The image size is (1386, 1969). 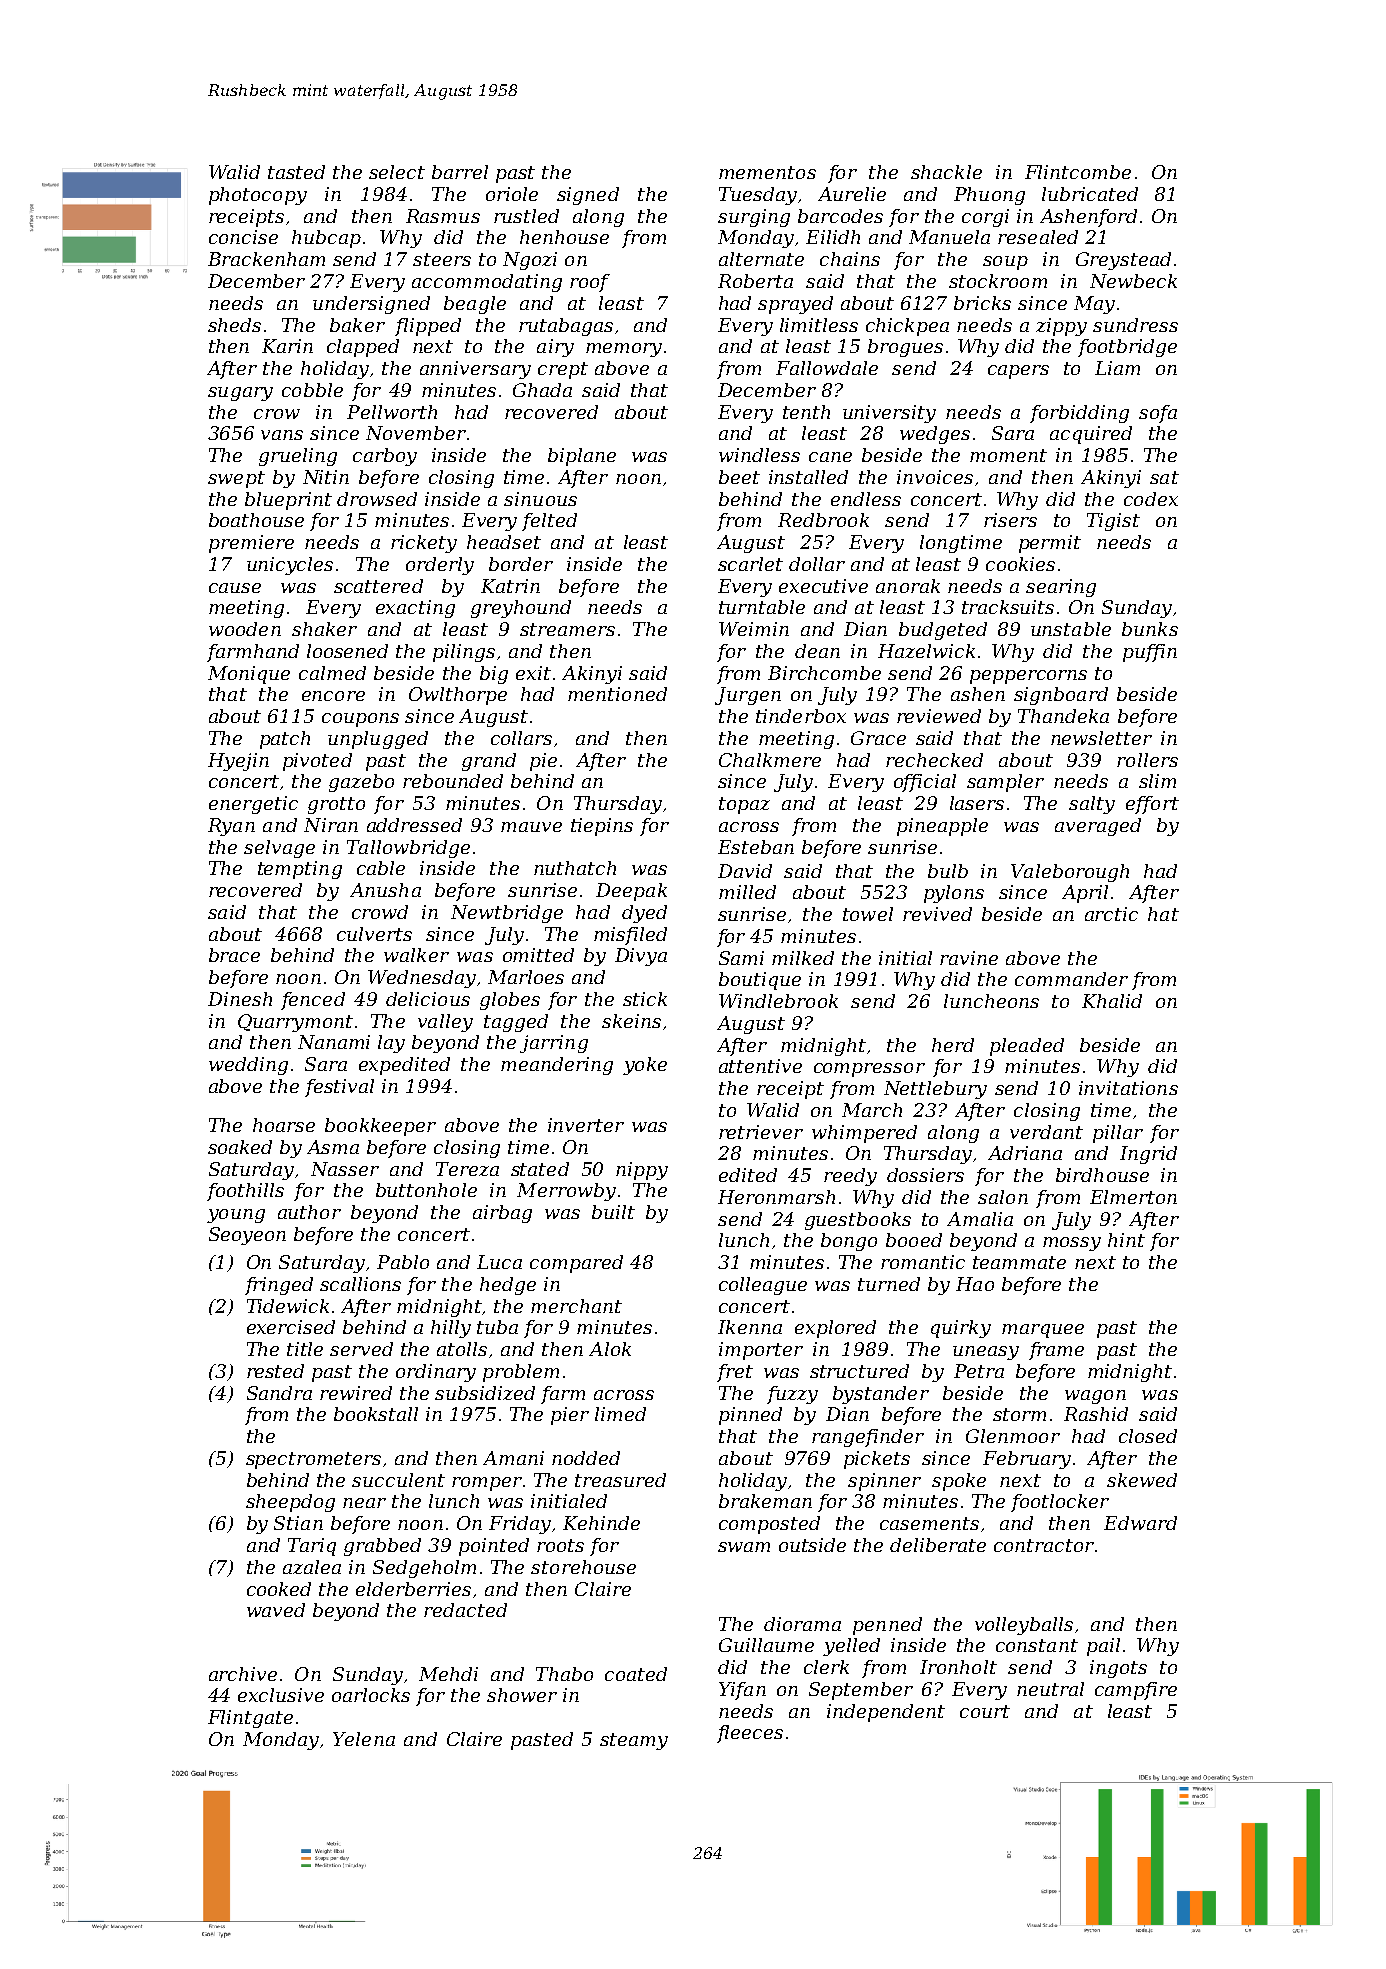 I want to click on pail, so click(x=1103, y=1647).
